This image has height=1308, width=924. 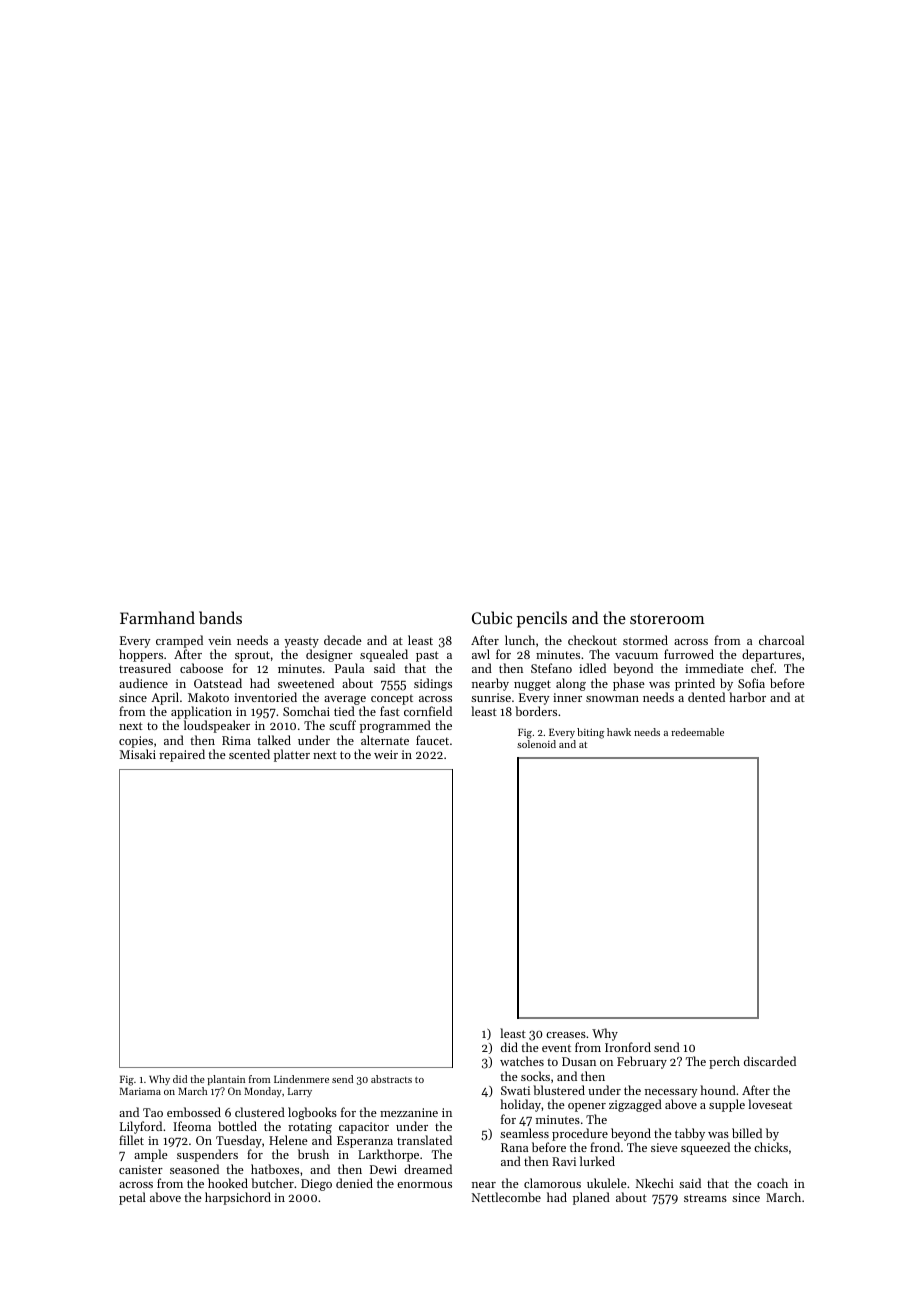 What do you see at coordinates (697, 732) in the image?
I see `redeemable` at bounding box center [697, 732].
